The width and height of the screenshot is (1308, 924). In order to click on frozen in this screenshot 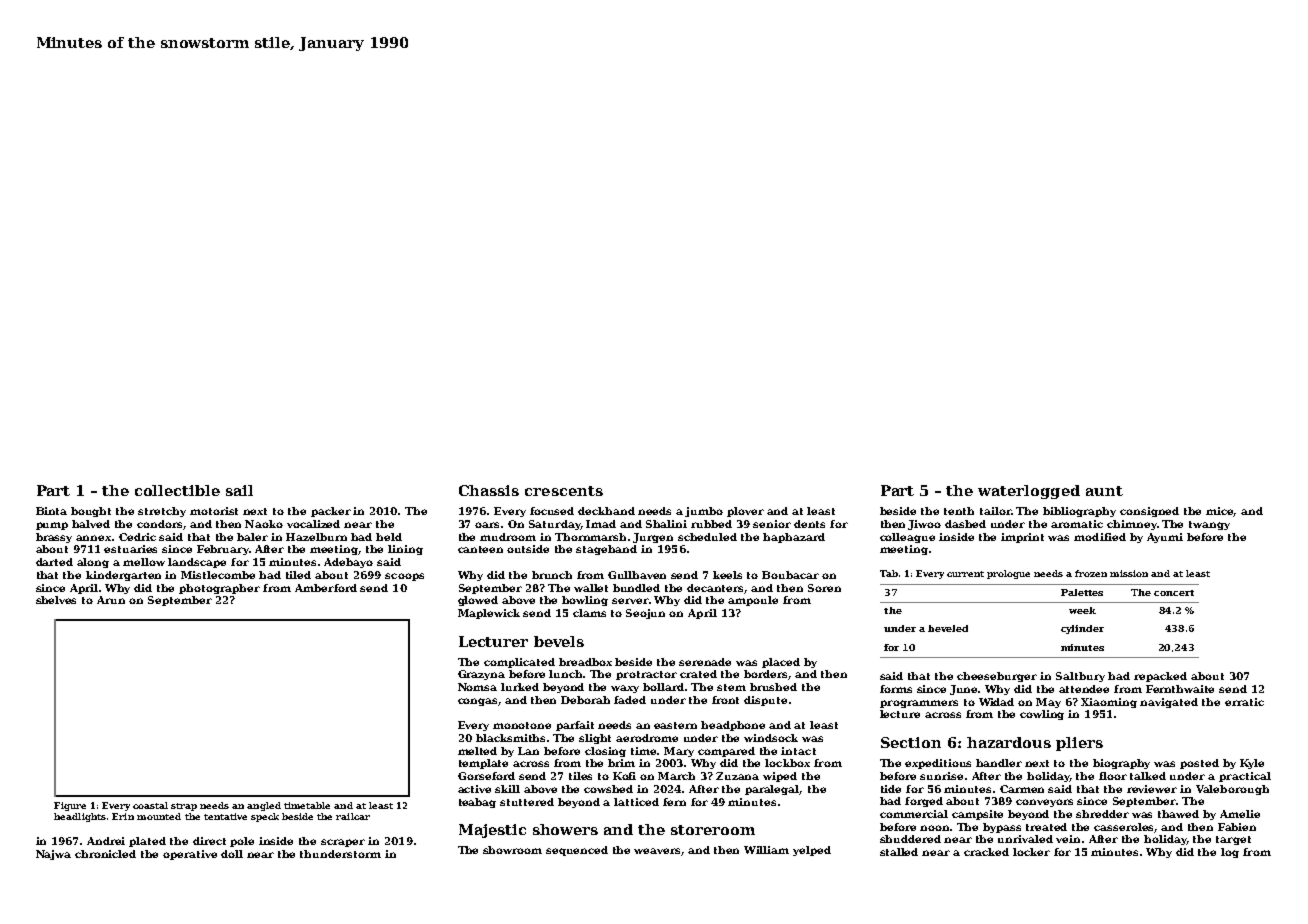, I will do `click(1091, 573)`.
